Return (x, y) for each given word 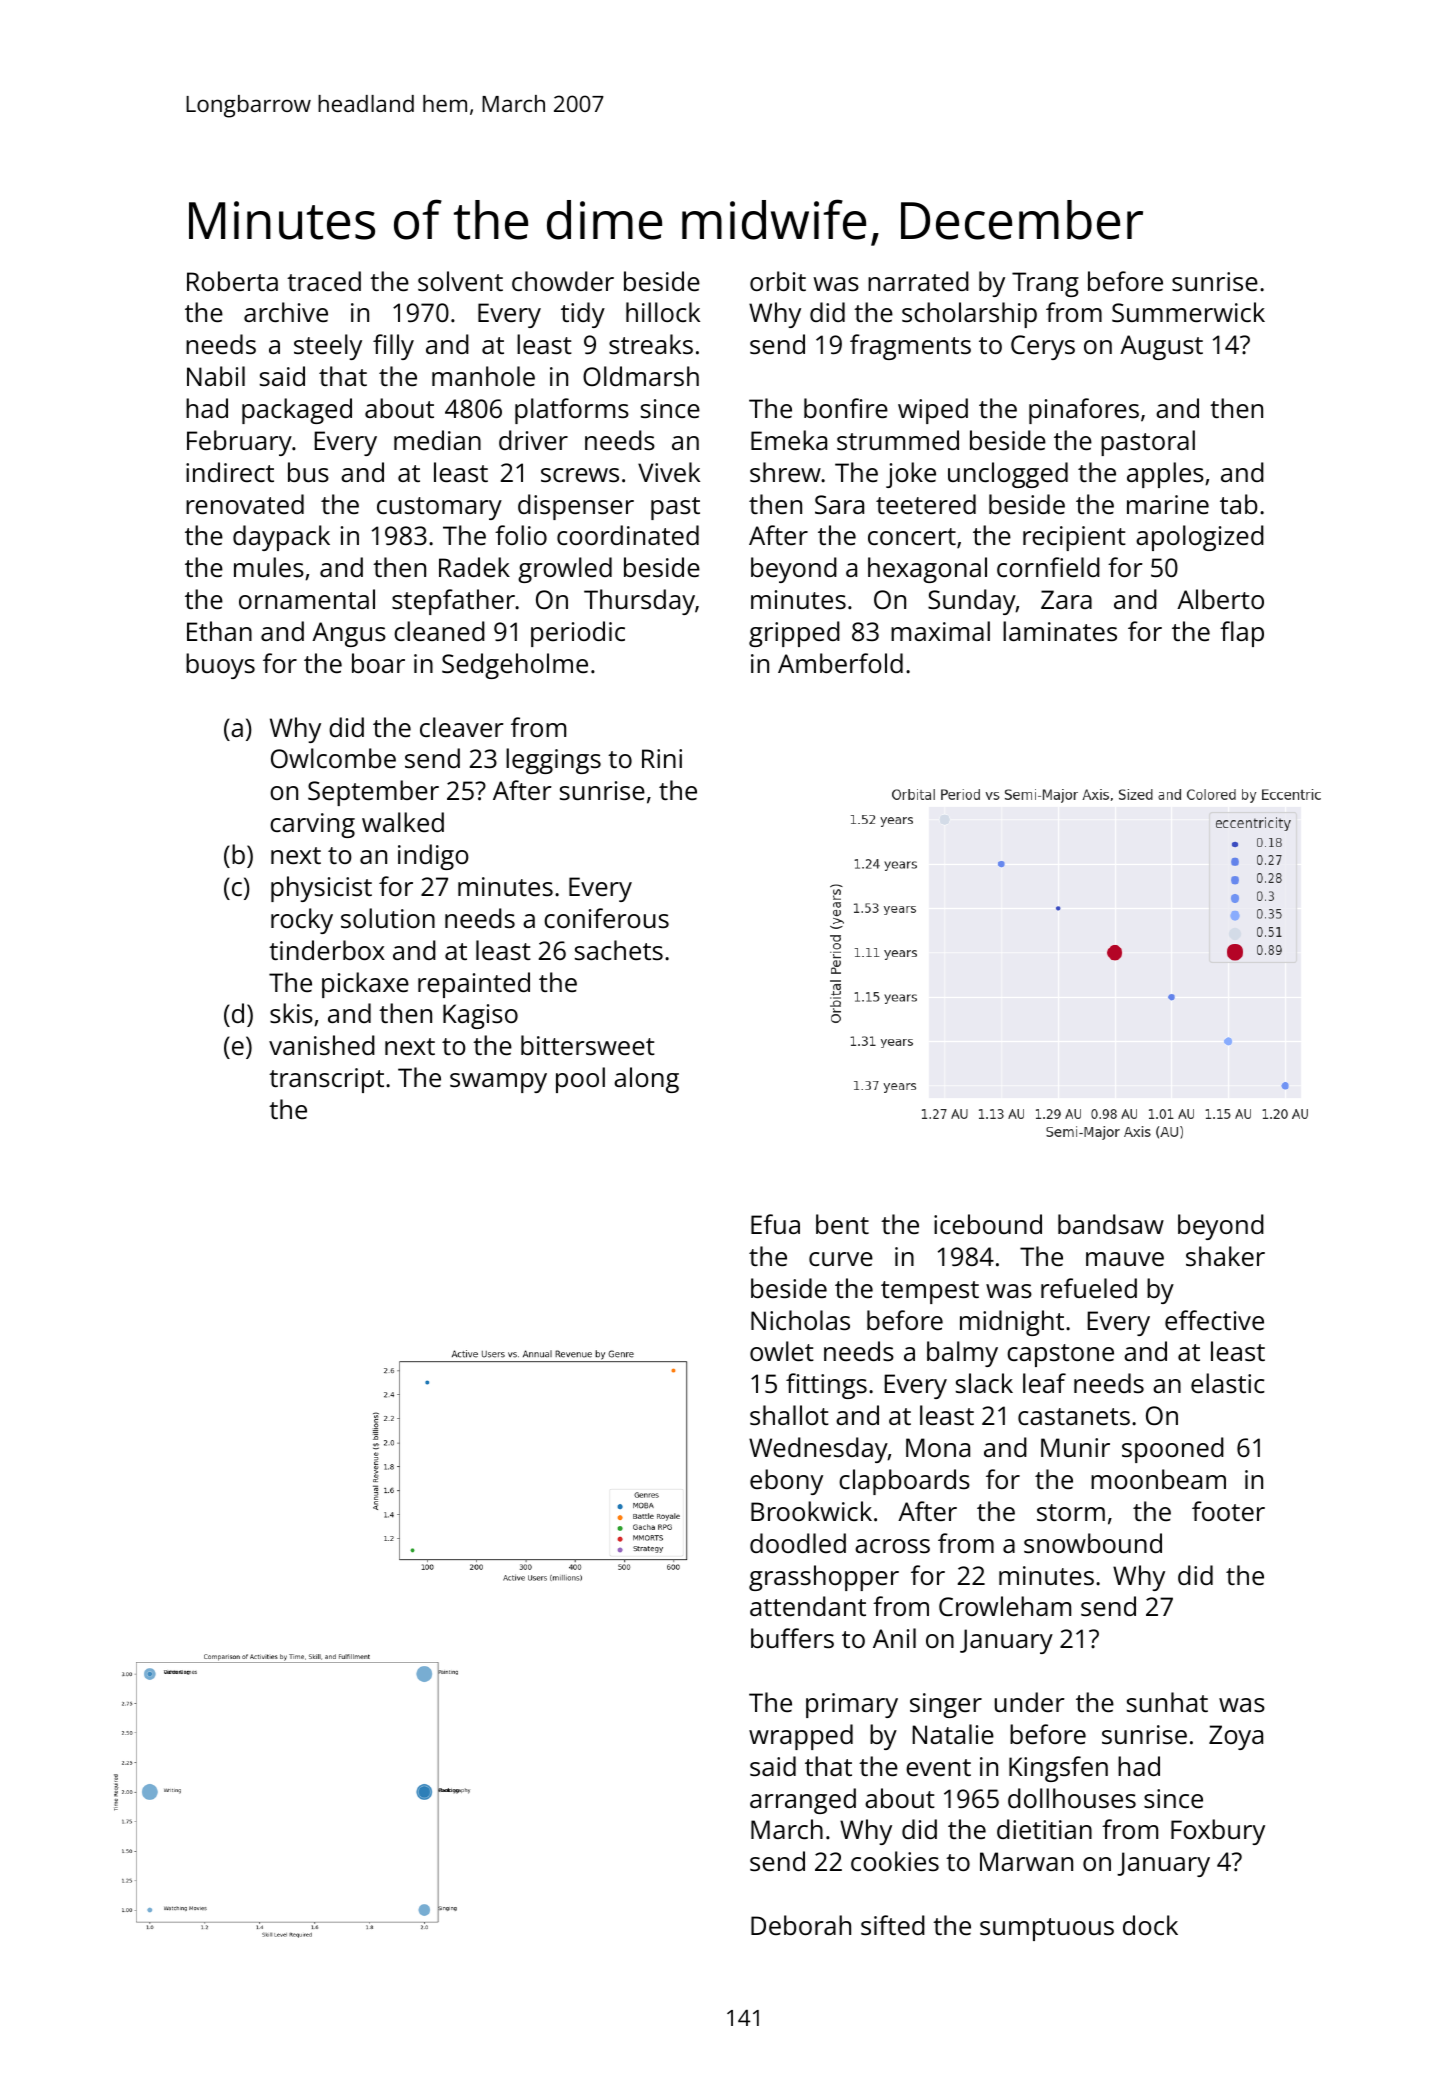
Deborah (801, 1925)
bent (842, 1224)
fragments (910, 347)
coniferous (606, 918)
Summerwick (1188, 312)
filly (393, 347)
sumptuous (1047, 1929)
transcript (326, 1080)
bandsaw (1111, 1224)
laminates (1060, 631)
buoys (220, 666)
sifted (893, 1925)
